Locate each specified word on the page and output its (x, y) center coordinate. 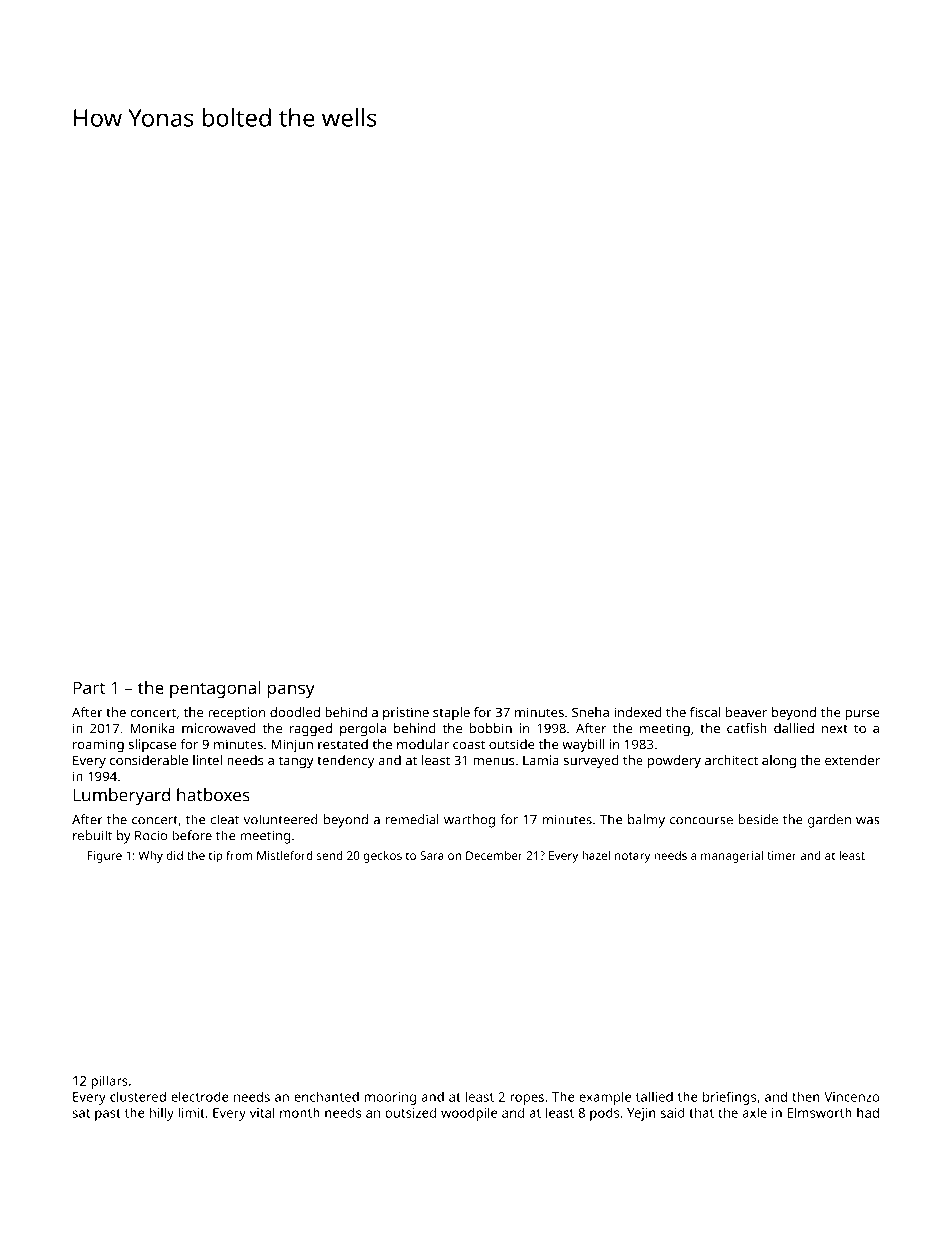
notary (632, 857)
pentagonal (215, 689)
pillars (109, 1082)
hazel (596, 855)
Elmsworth (819, 1112)
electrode (200, 1096)
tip (216, 857)
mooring (390, 1098)
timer (782, 855)
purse (862, 715)
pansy (291, 691)
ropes (527, 1099)
